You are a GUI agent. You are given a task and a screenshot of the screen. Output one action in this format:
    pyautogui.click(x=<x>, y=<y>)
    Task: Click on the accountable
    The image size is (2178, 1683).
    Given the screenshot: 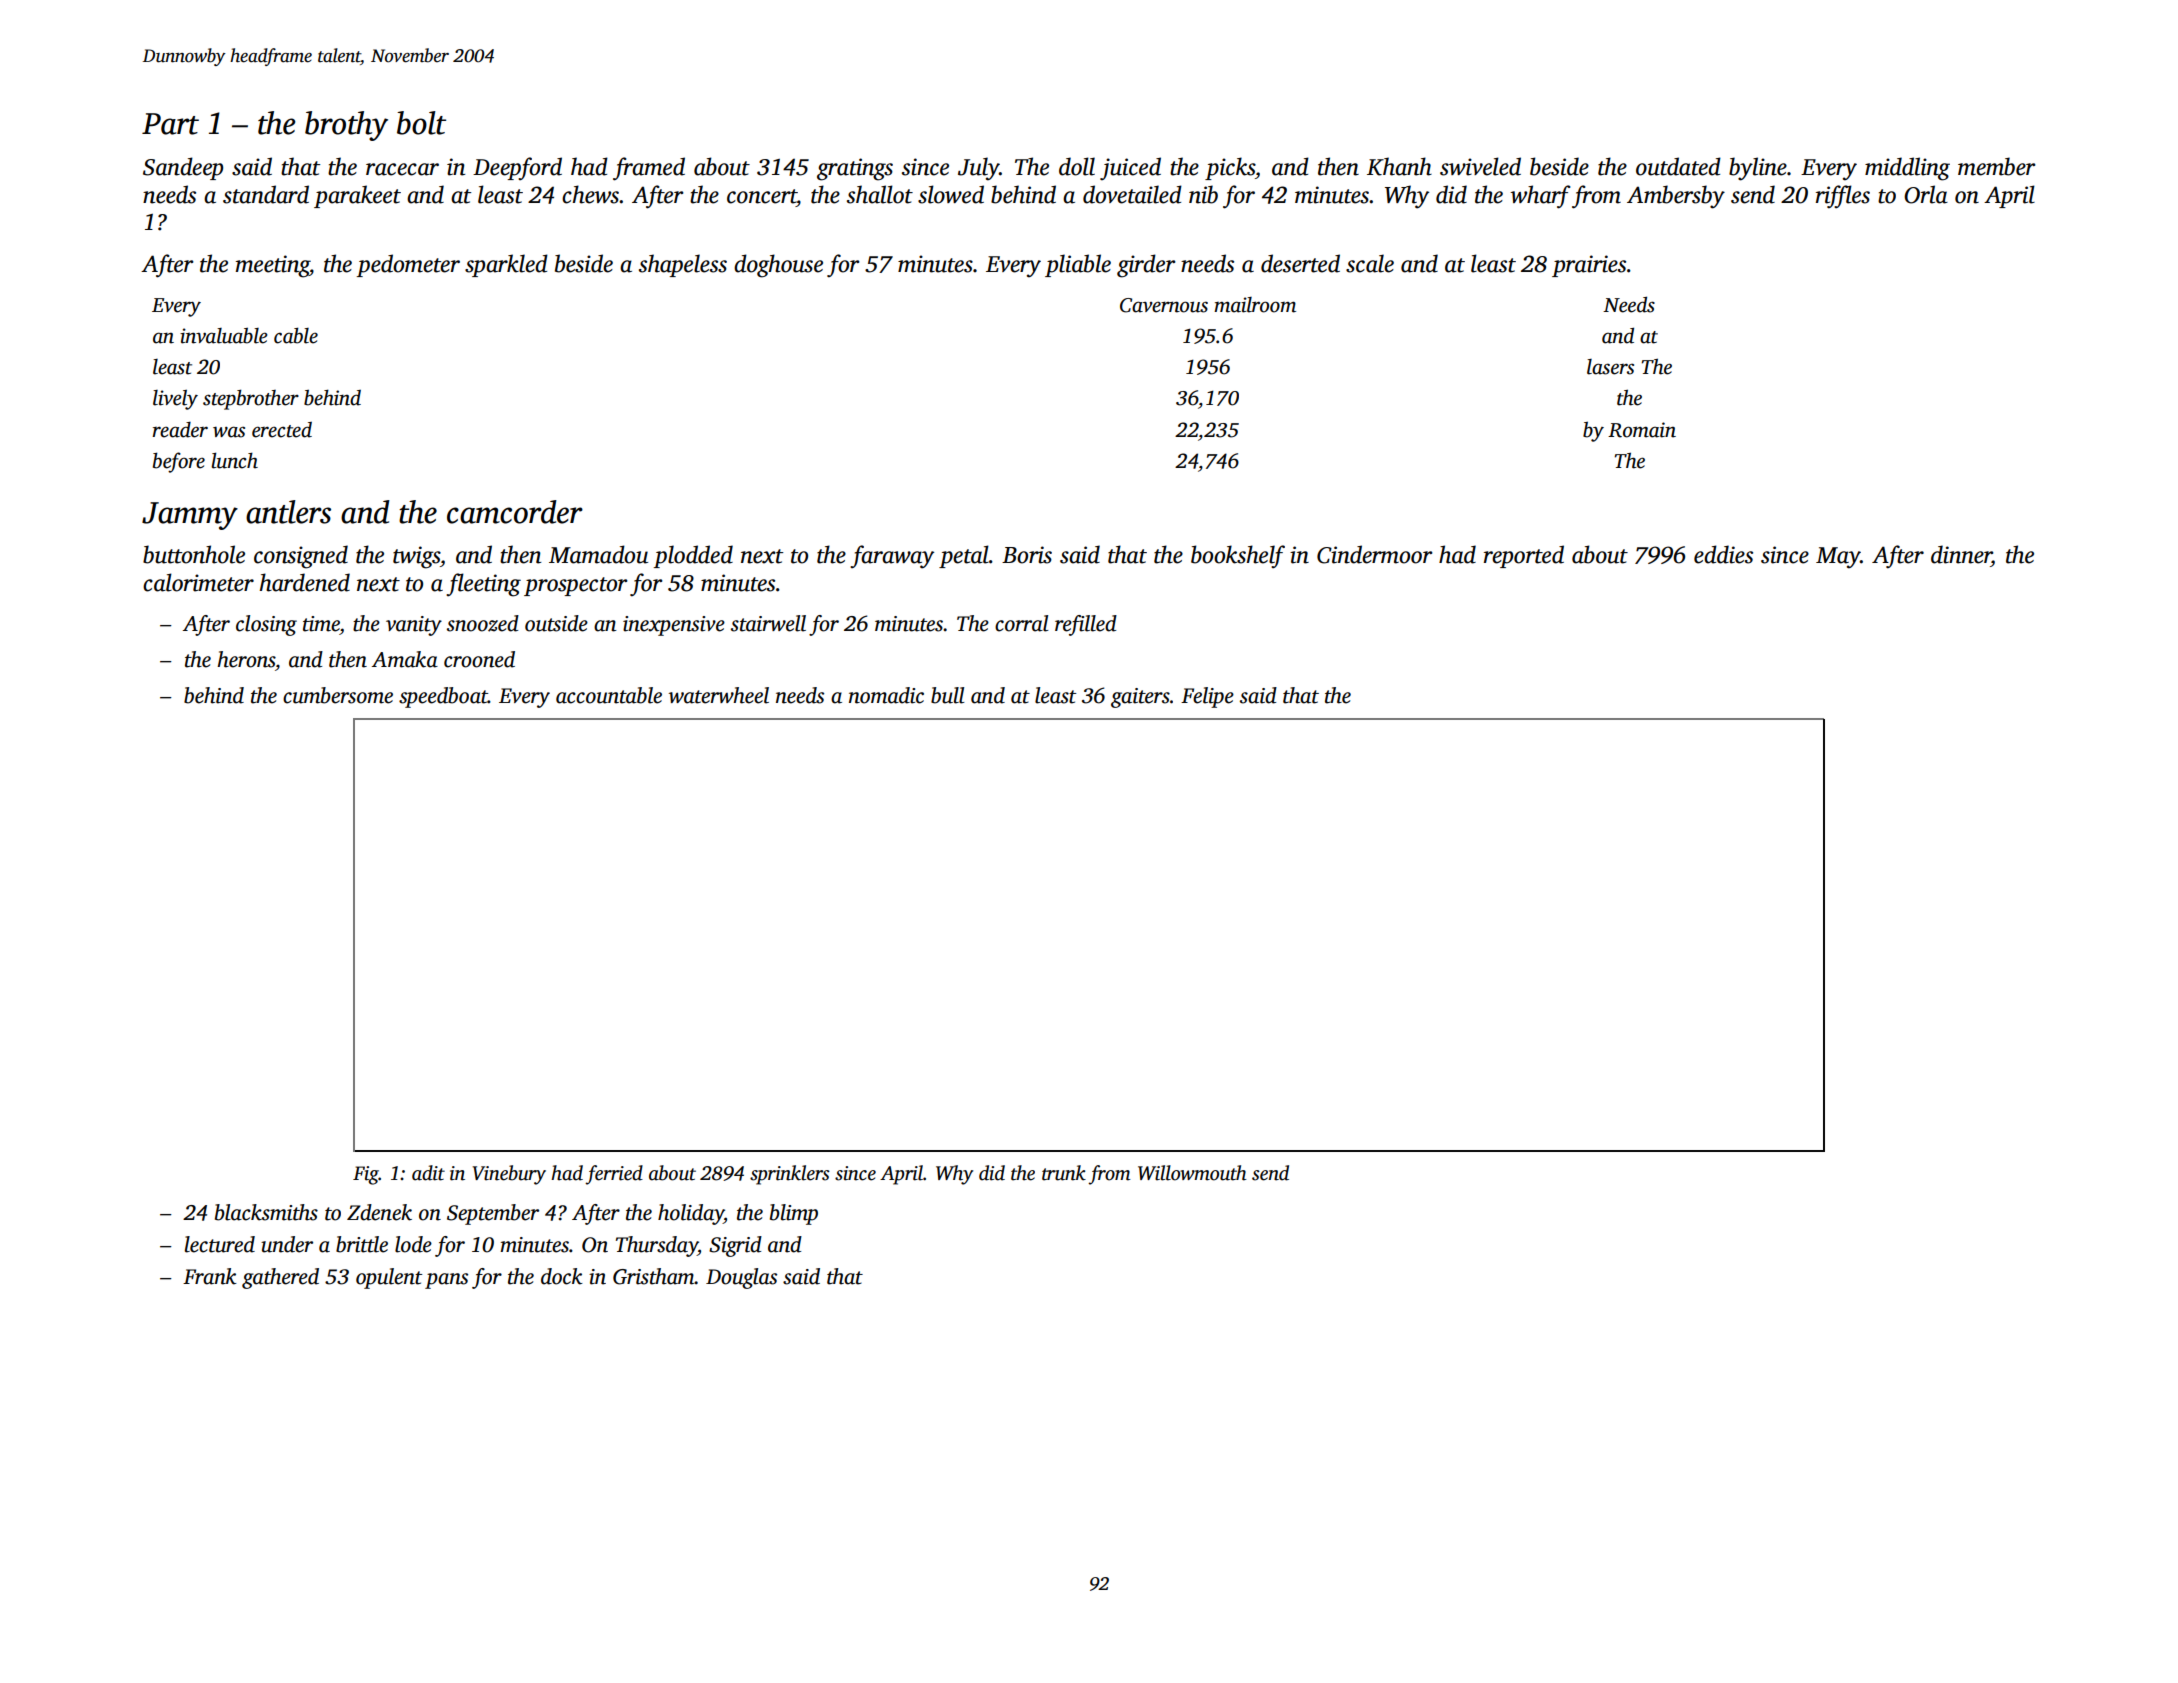 What is the action you would take?
    pyautogui.click(x=609, y=695)
